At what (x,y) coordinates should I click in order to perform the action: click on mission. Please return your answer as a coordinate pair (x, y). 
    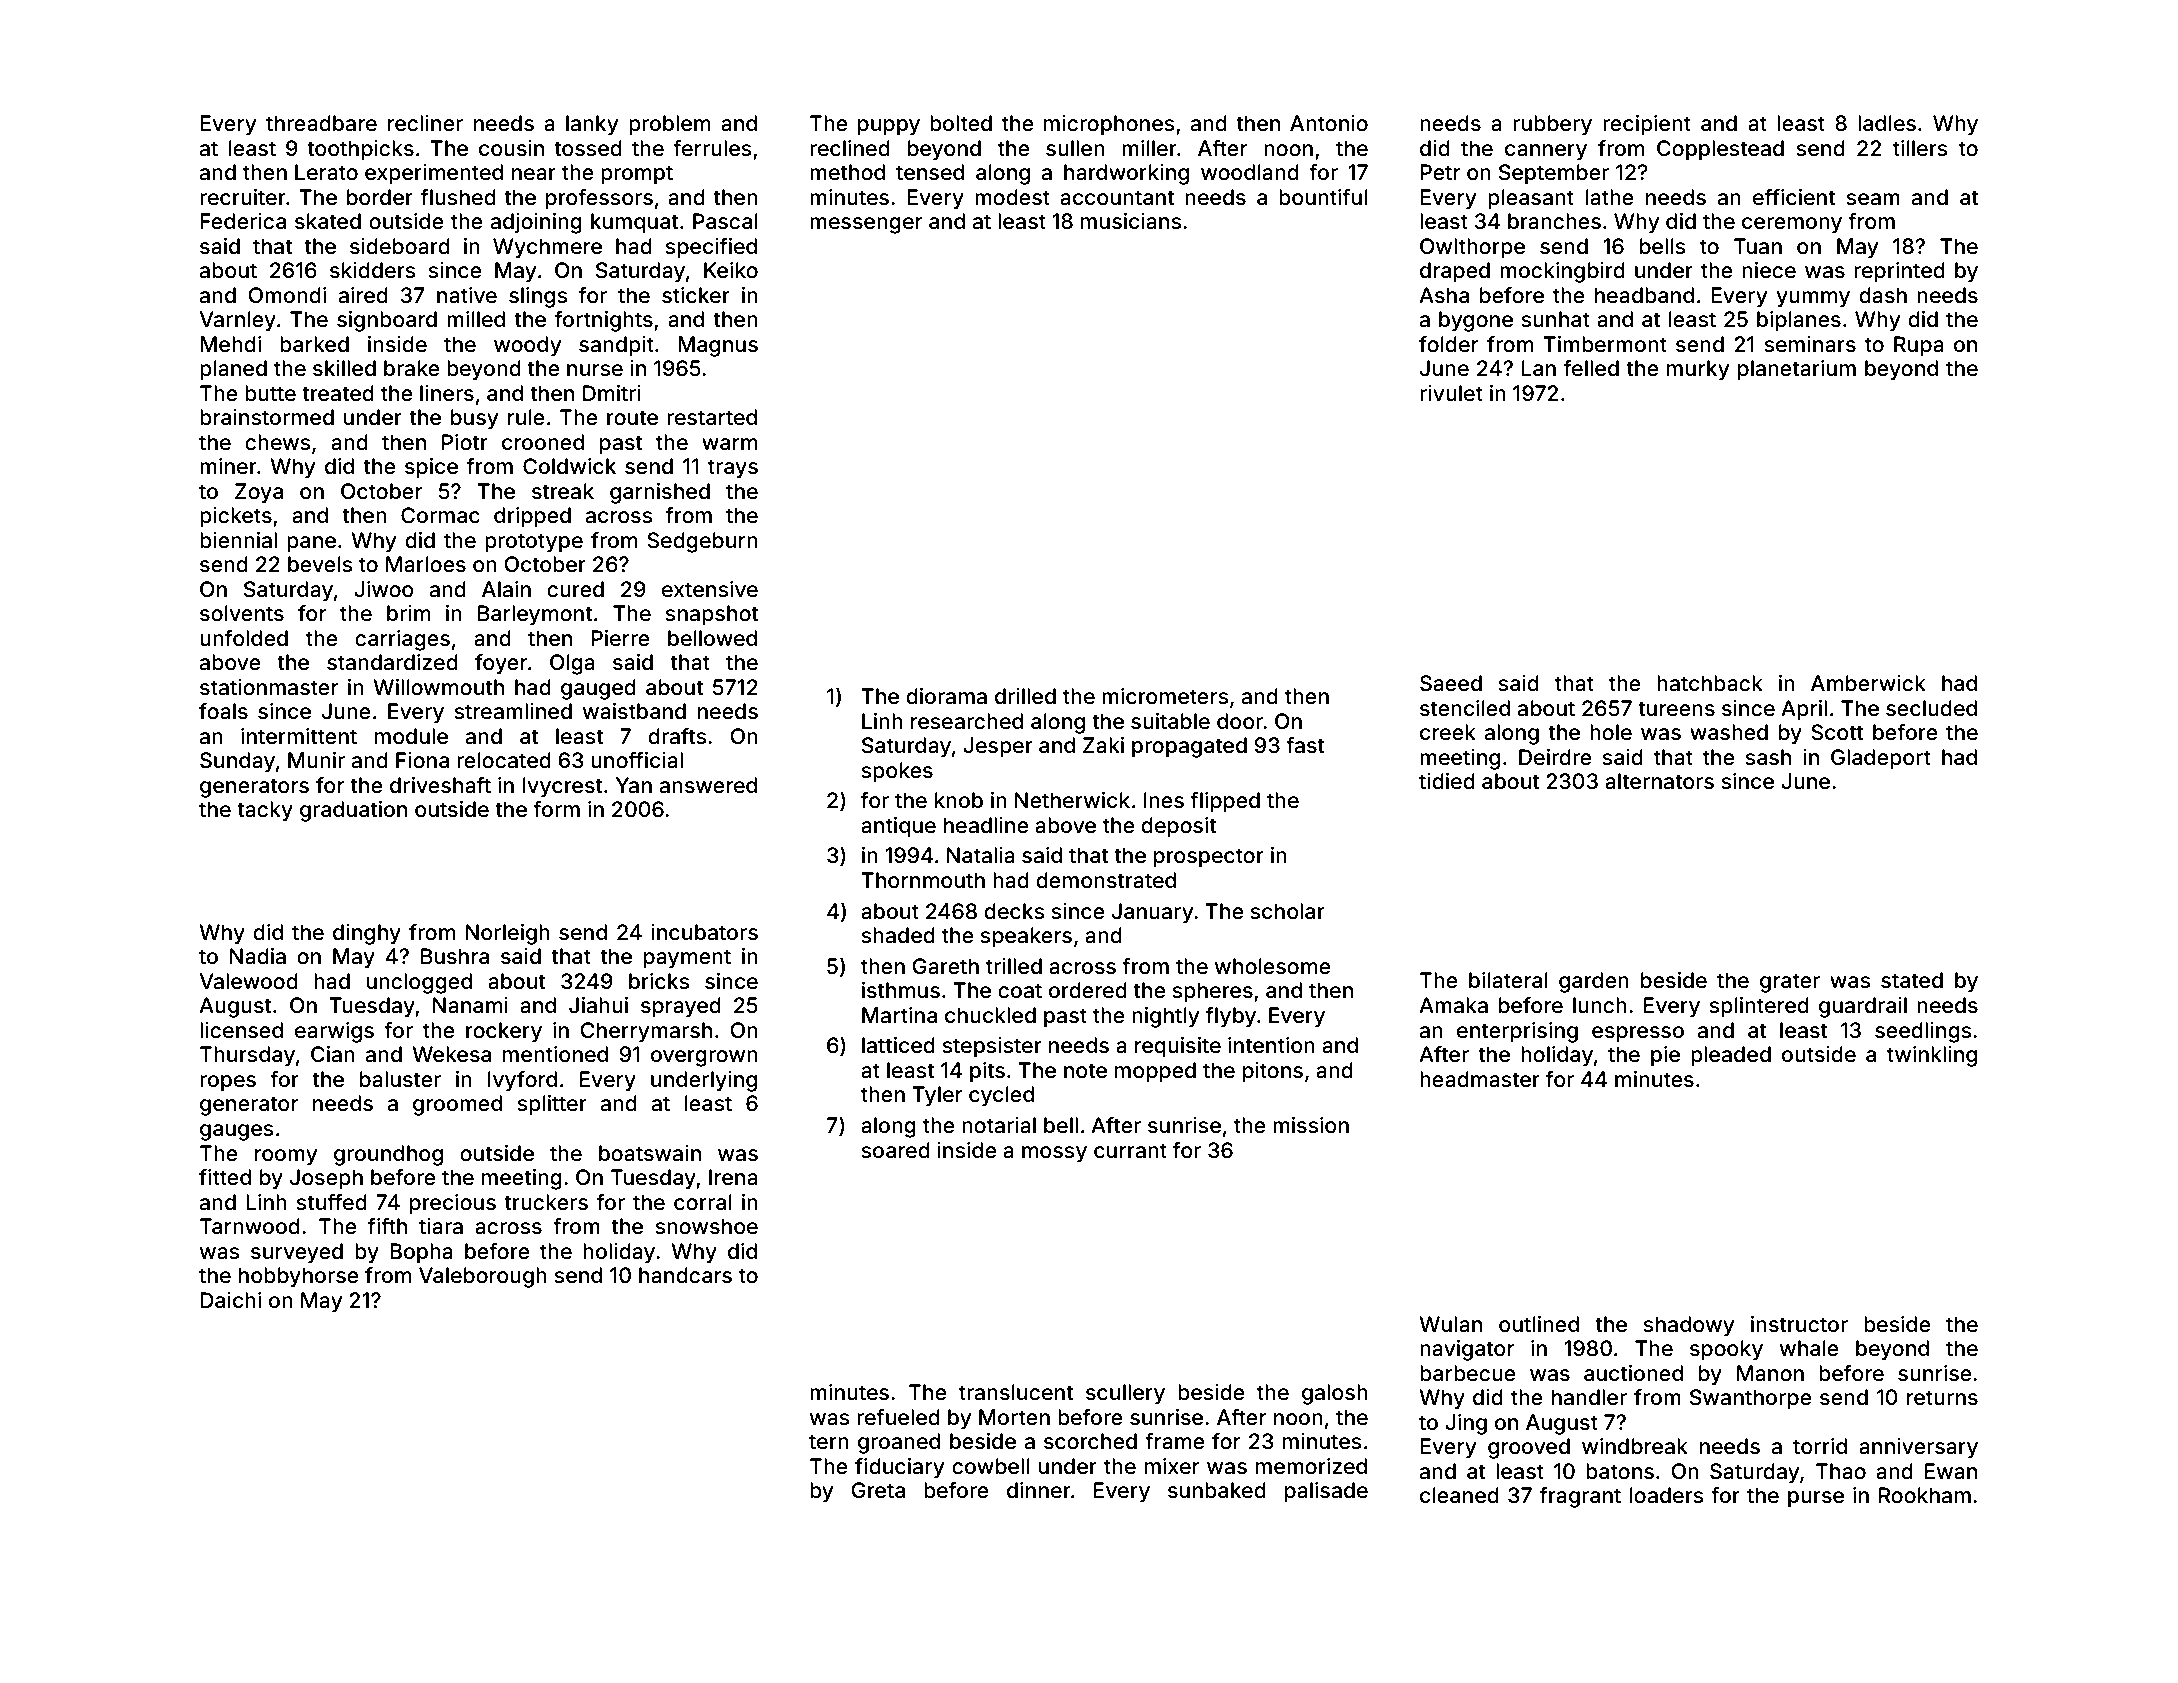
    Looking at the image, I should click on (1311, 1125).
